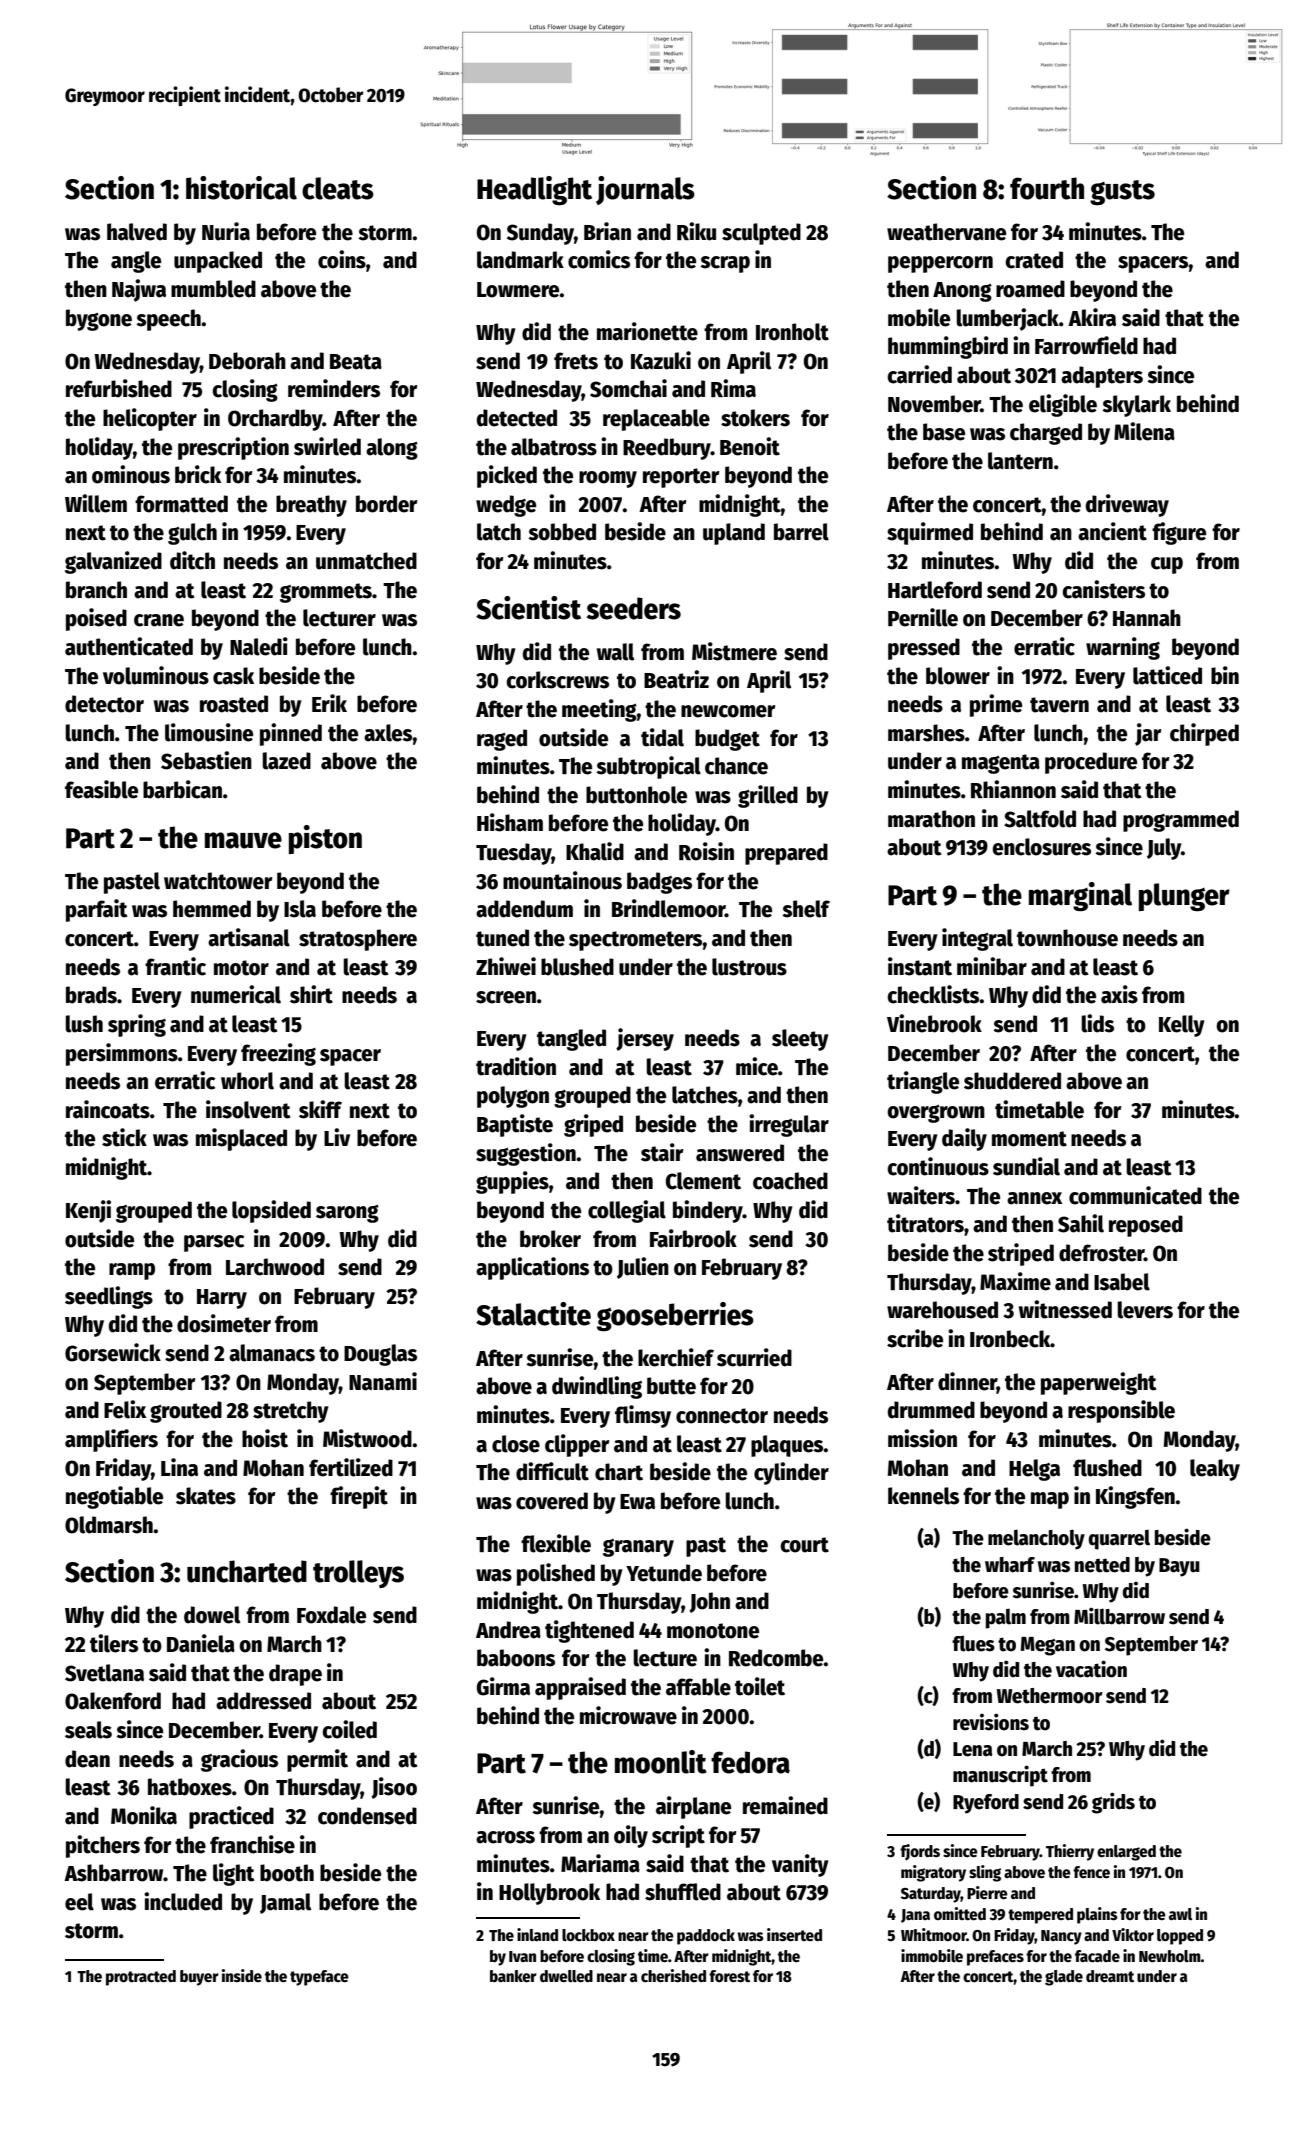 This page has width=1305, height=2149. Describe the element at coordinates (239, 1760) in the page. I see `gracious` at that location.
